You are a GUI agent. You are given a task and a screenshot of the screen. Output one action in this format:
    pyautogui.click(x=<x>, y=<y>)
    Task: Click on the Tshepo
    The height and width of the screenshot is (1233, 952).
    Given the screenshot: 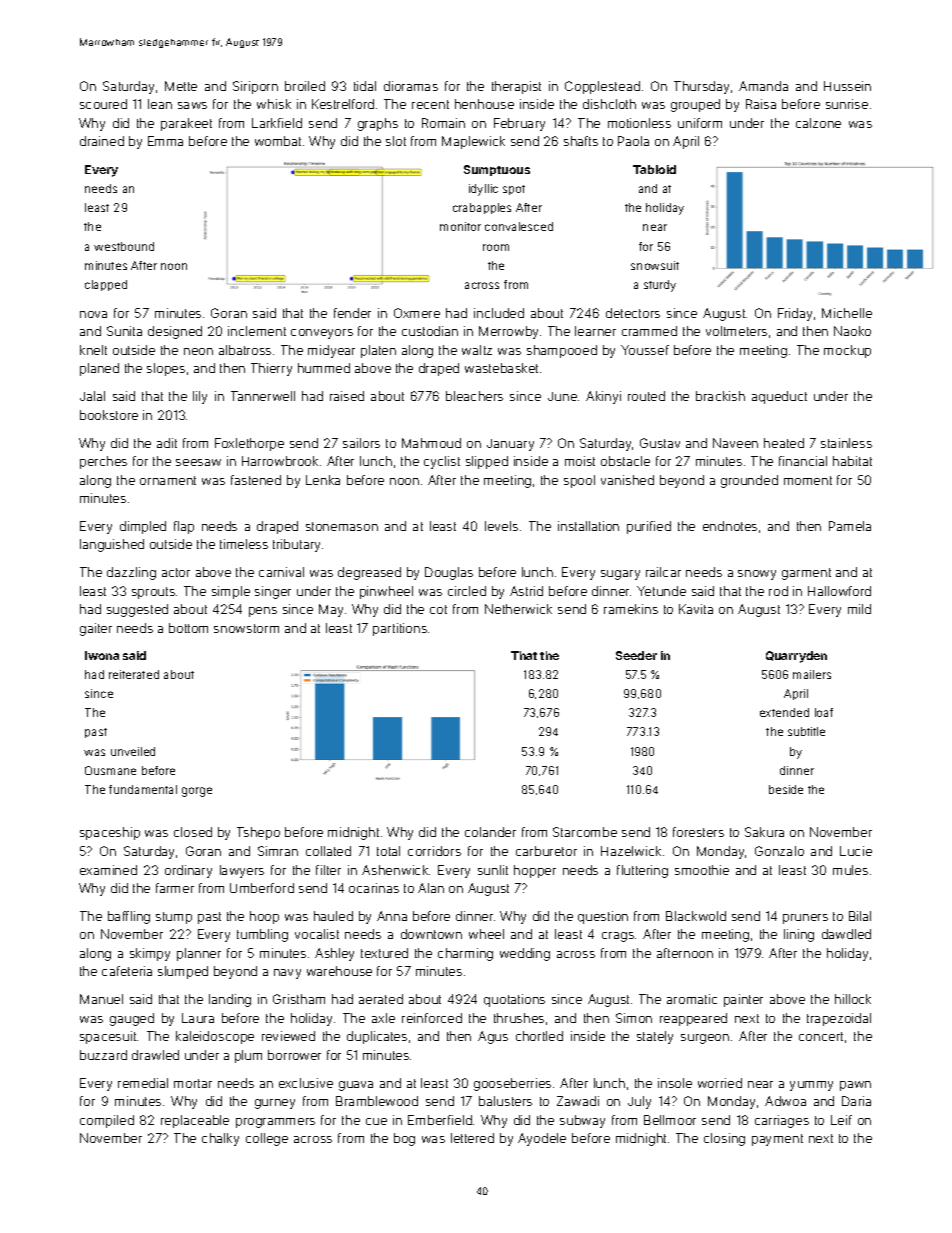 What is the action you would take?
    pyautogui.click(x=258, y=833)
